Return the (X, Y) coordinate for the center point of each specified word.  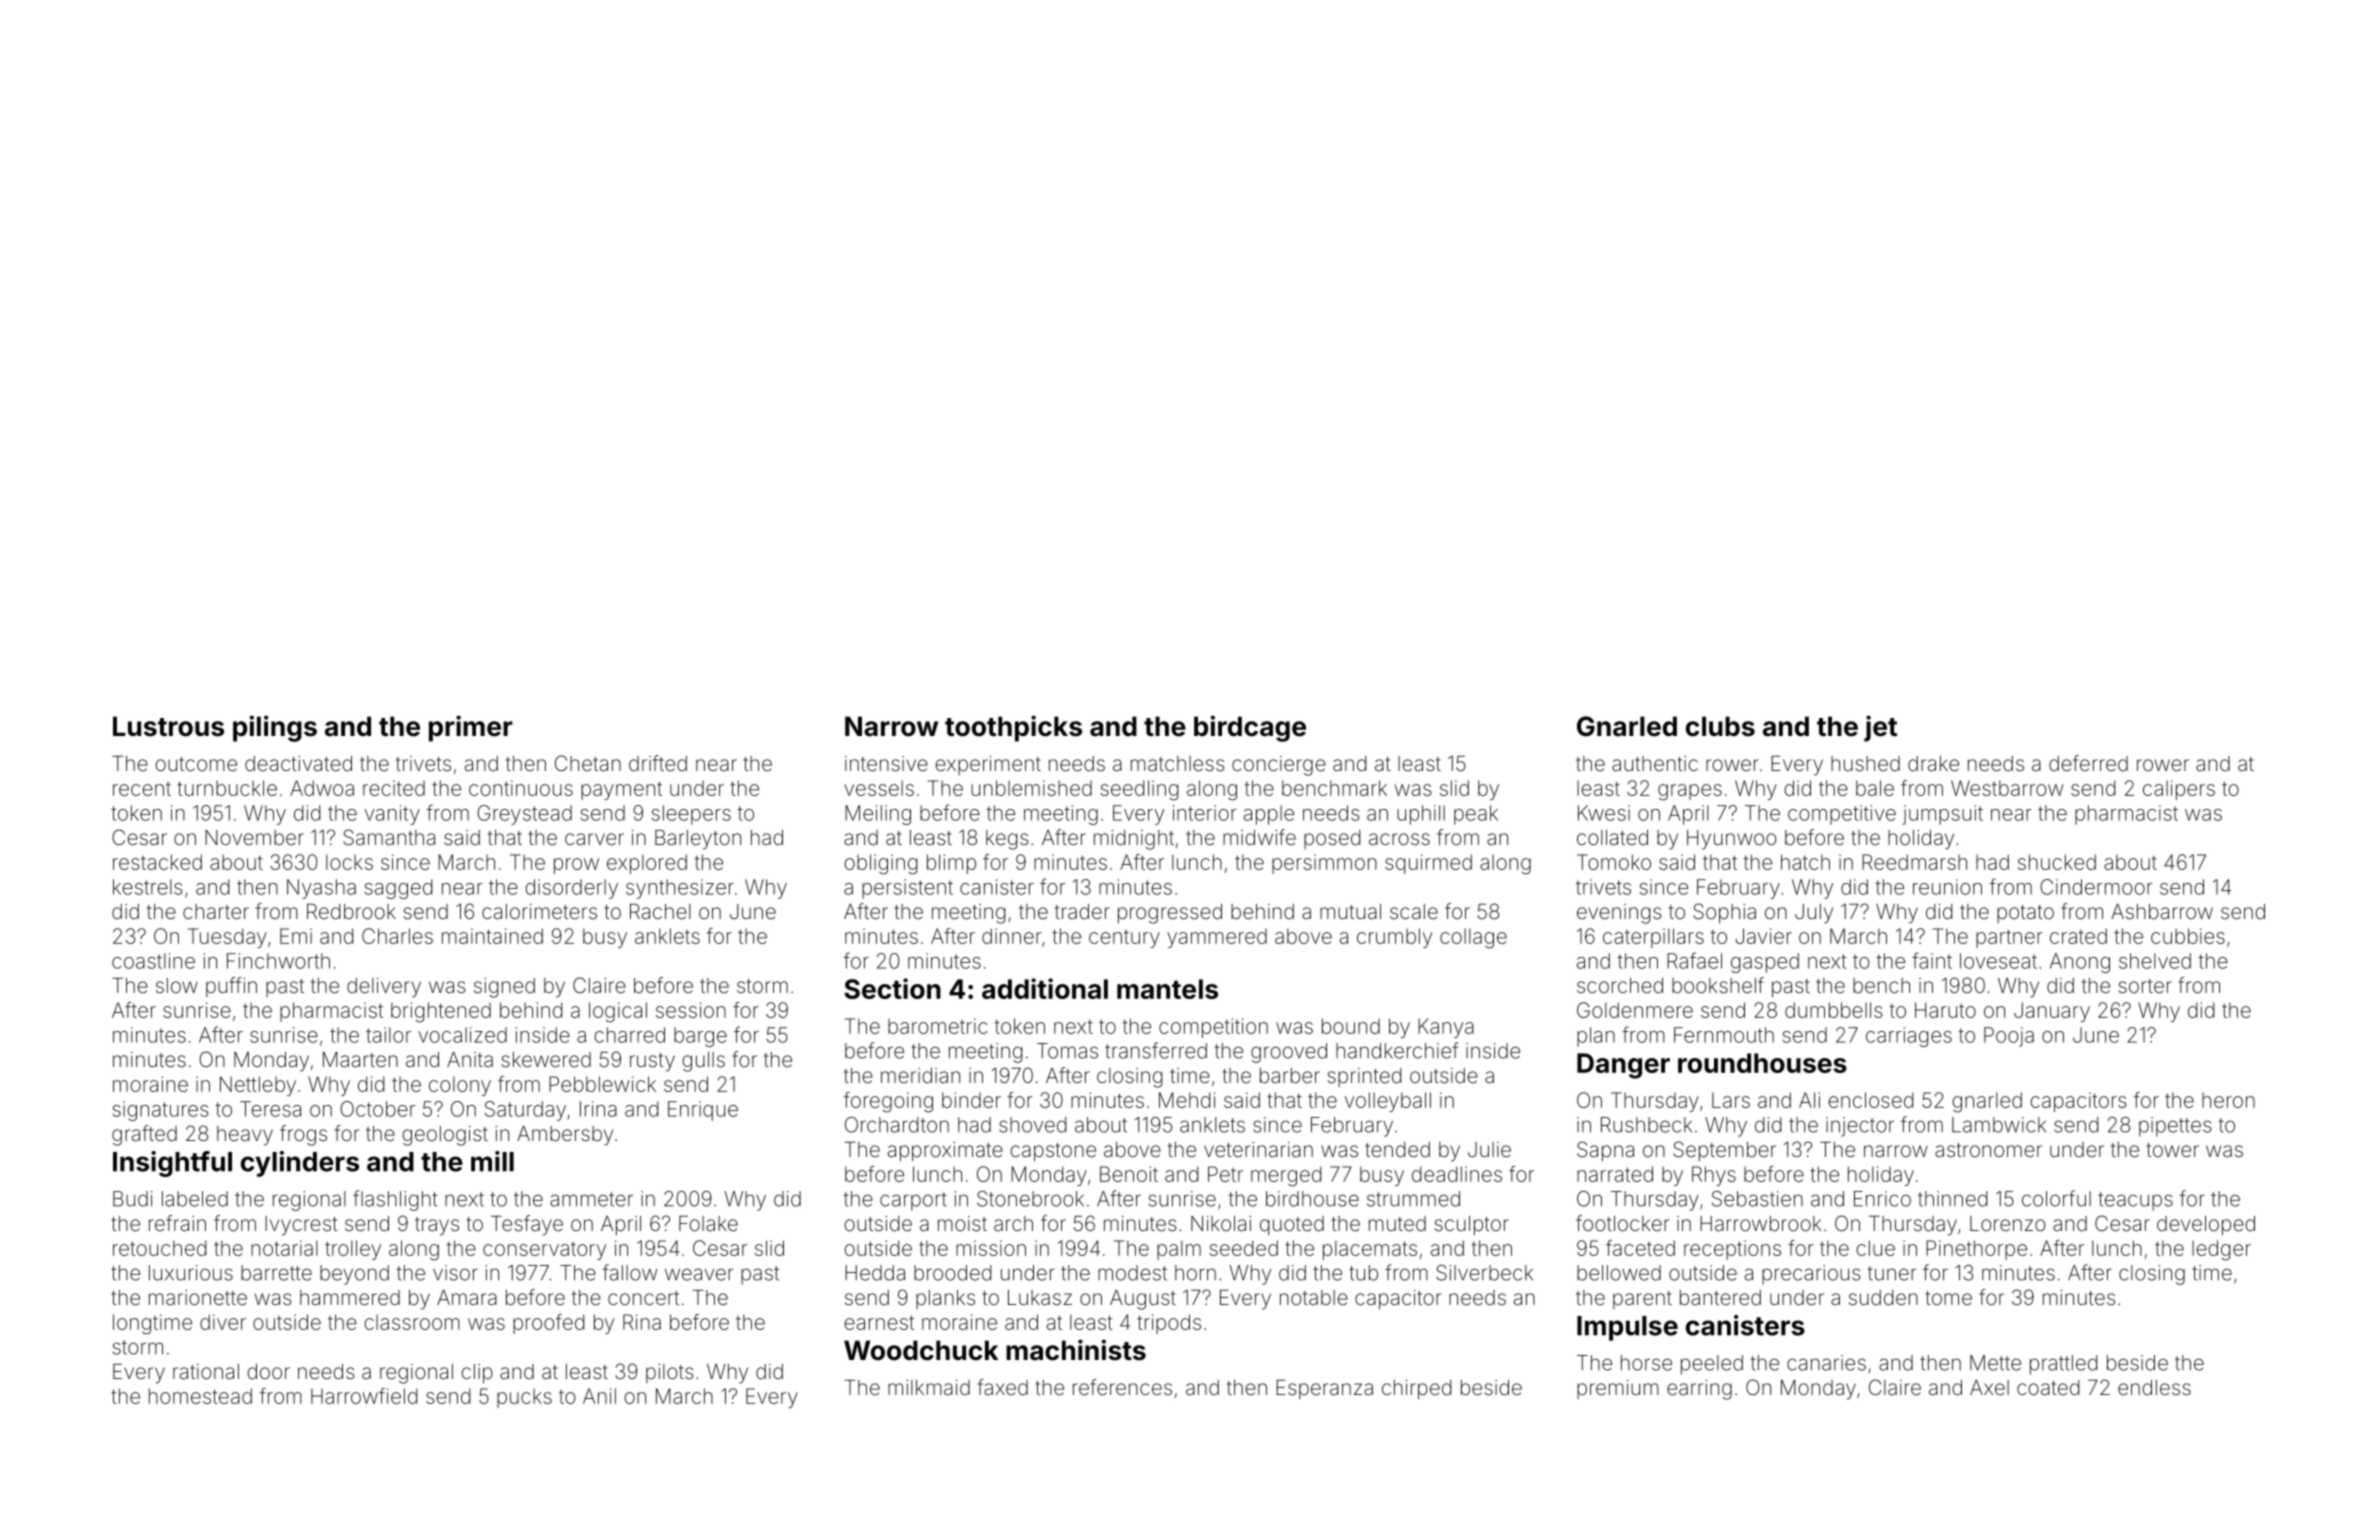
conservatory (544, 1251)
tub (1363, 1273)
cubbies (2188, 936)
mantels (1167, 989)
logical (618, 1012)
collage (1473, 938)
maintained (492, 936)
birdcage (1250, 728)
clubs (1720, 726)
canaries (1826, 1363)
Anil (599, 1396)
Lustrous (168, 726)
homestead (200, 1396)
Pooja (2009, 1037)
